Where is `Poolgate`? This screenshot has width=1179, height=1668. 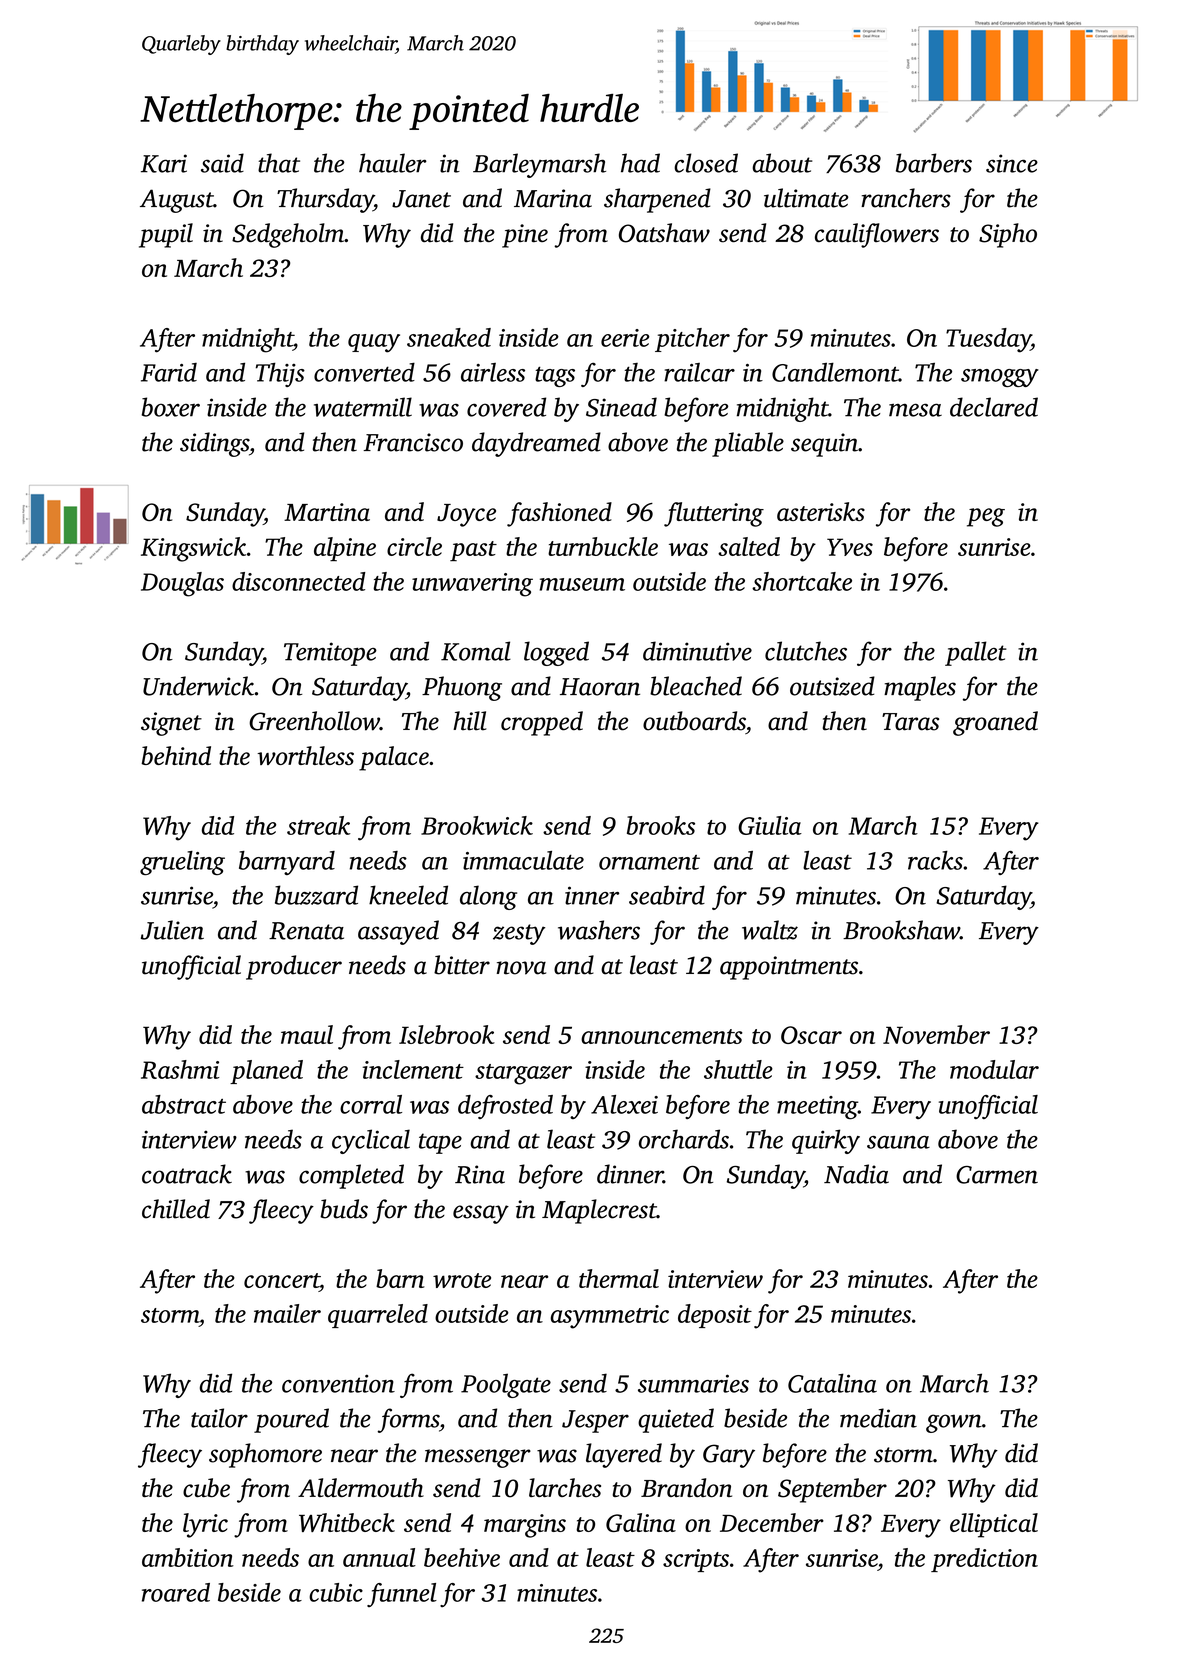 Poolgate is located at coordinates (506, 1385).
